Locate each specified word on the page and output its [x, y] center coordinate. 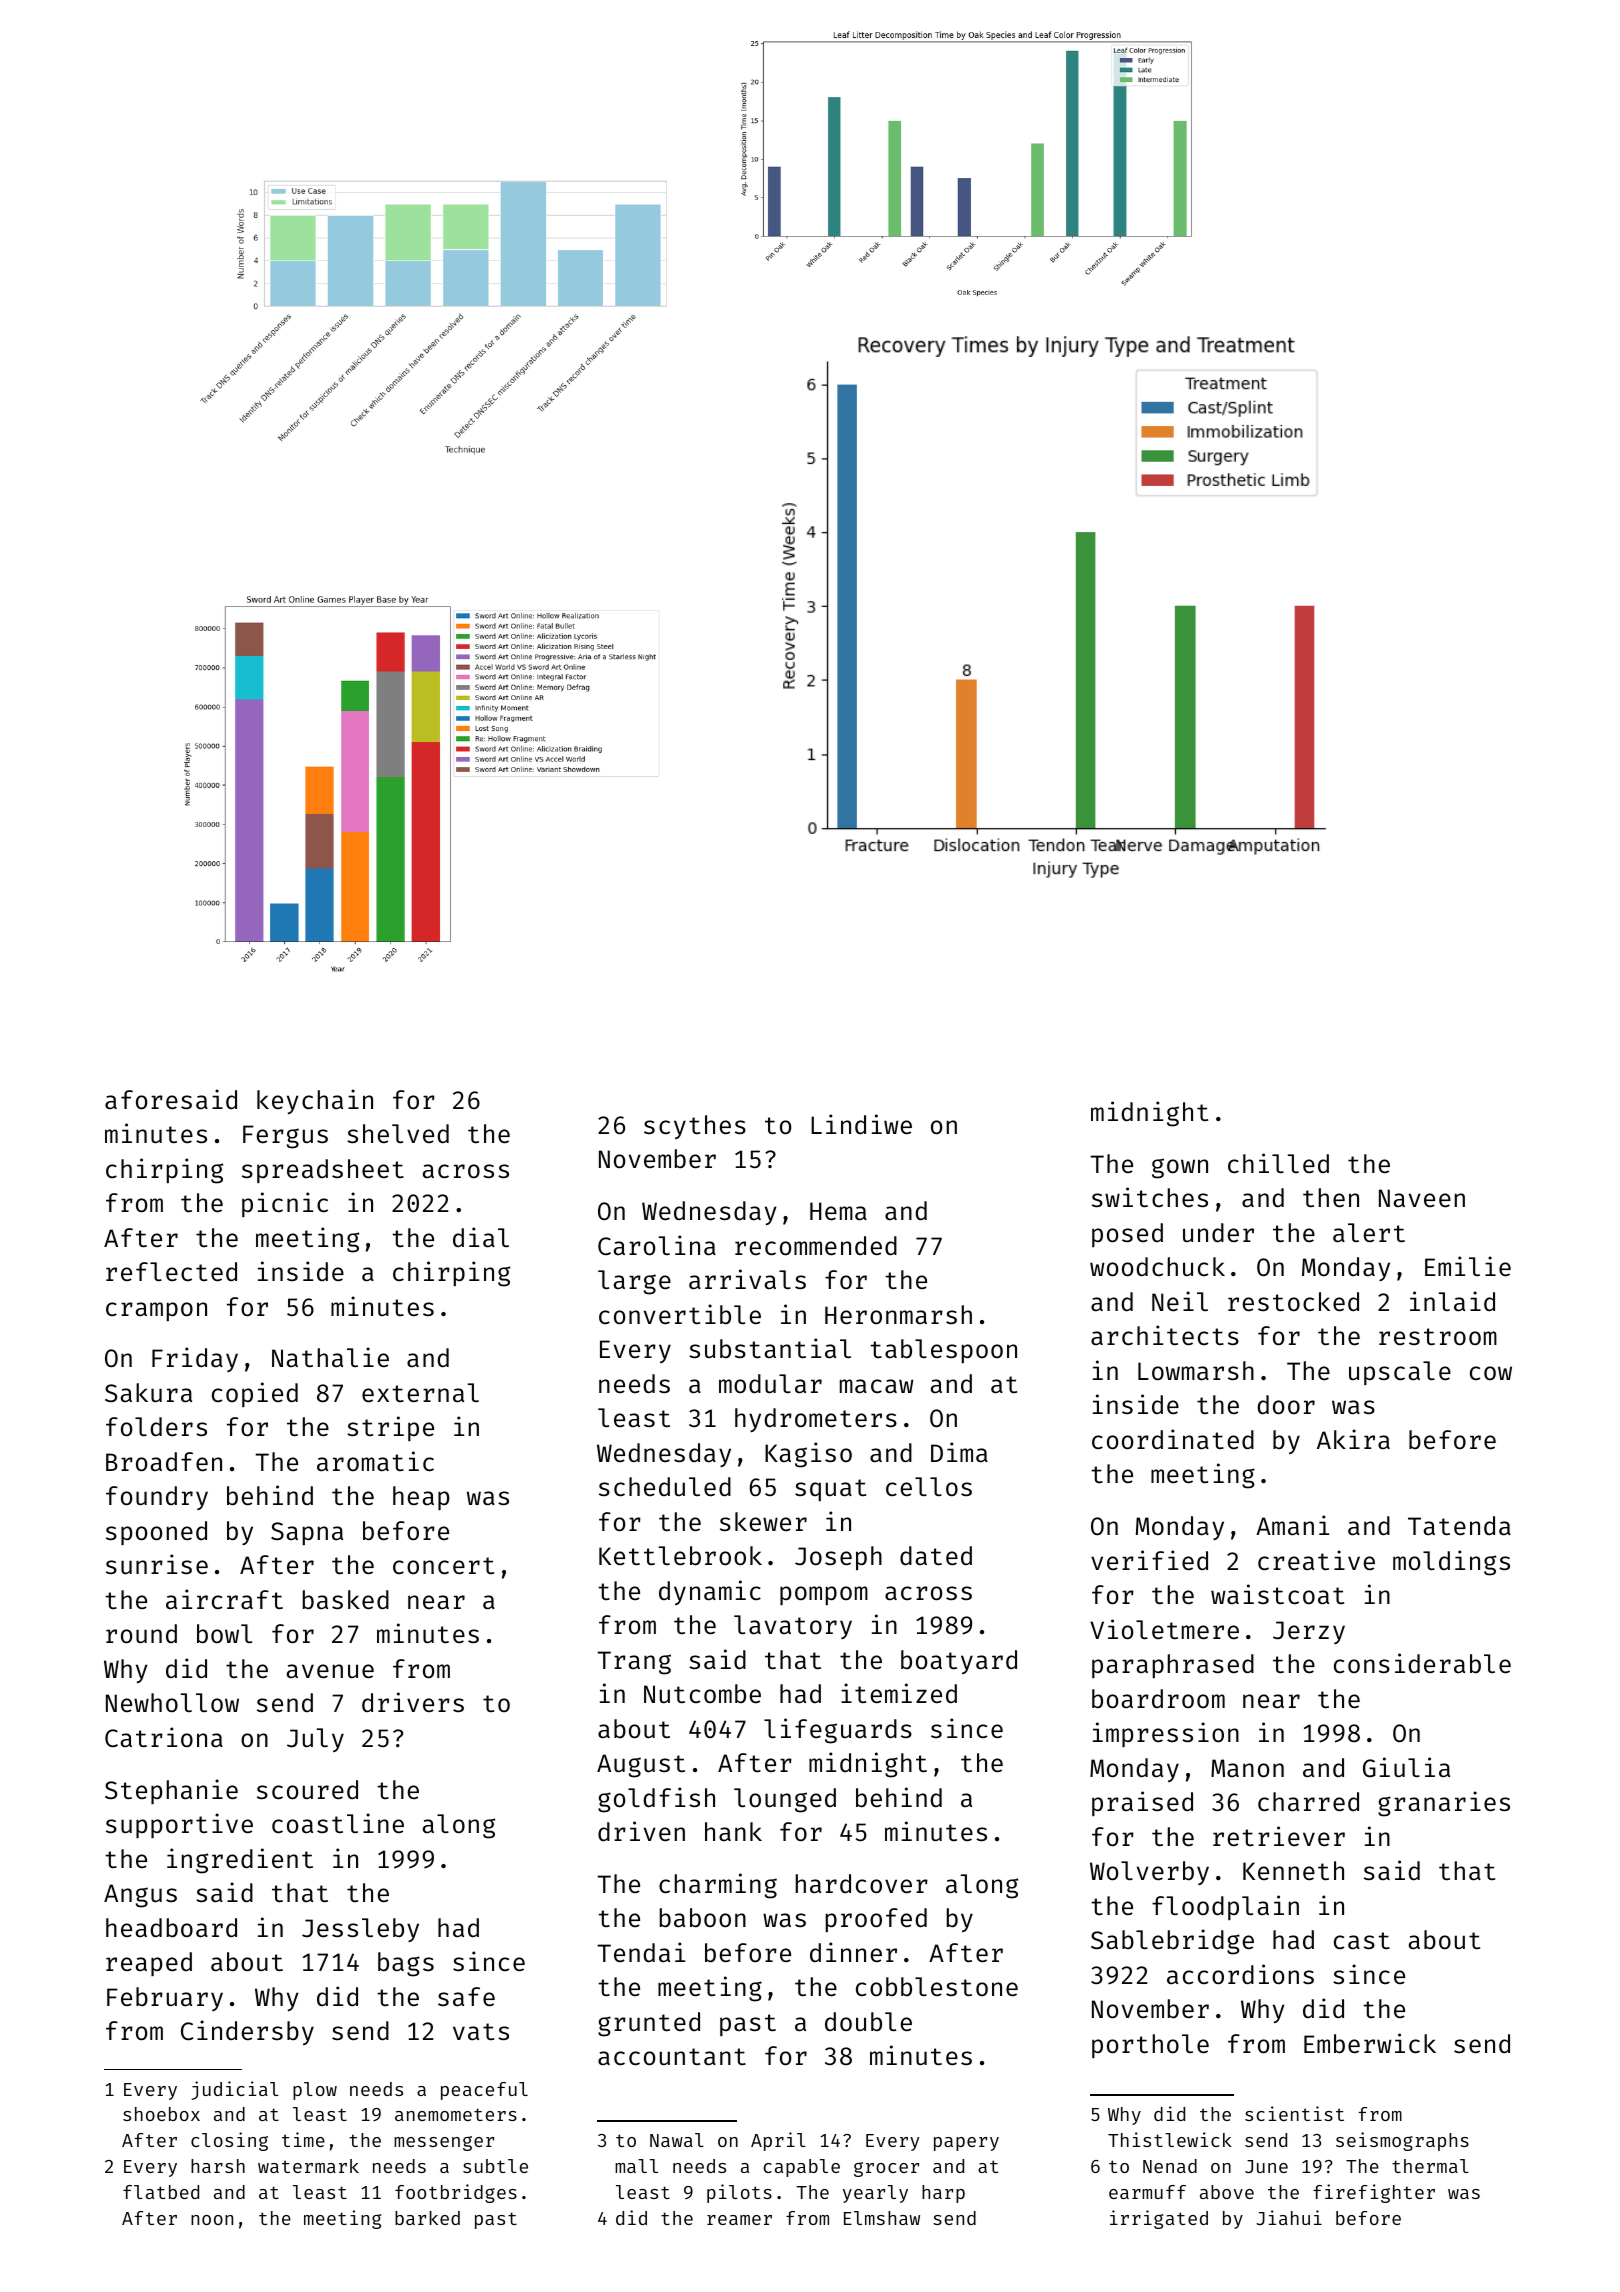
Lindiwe [861, 1124]
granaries [1444, 1804]
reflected [171, 1272]
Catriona [164, 1737]
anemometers [456, 2114]
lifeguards [838, 1731]
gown [1180, 1168]
